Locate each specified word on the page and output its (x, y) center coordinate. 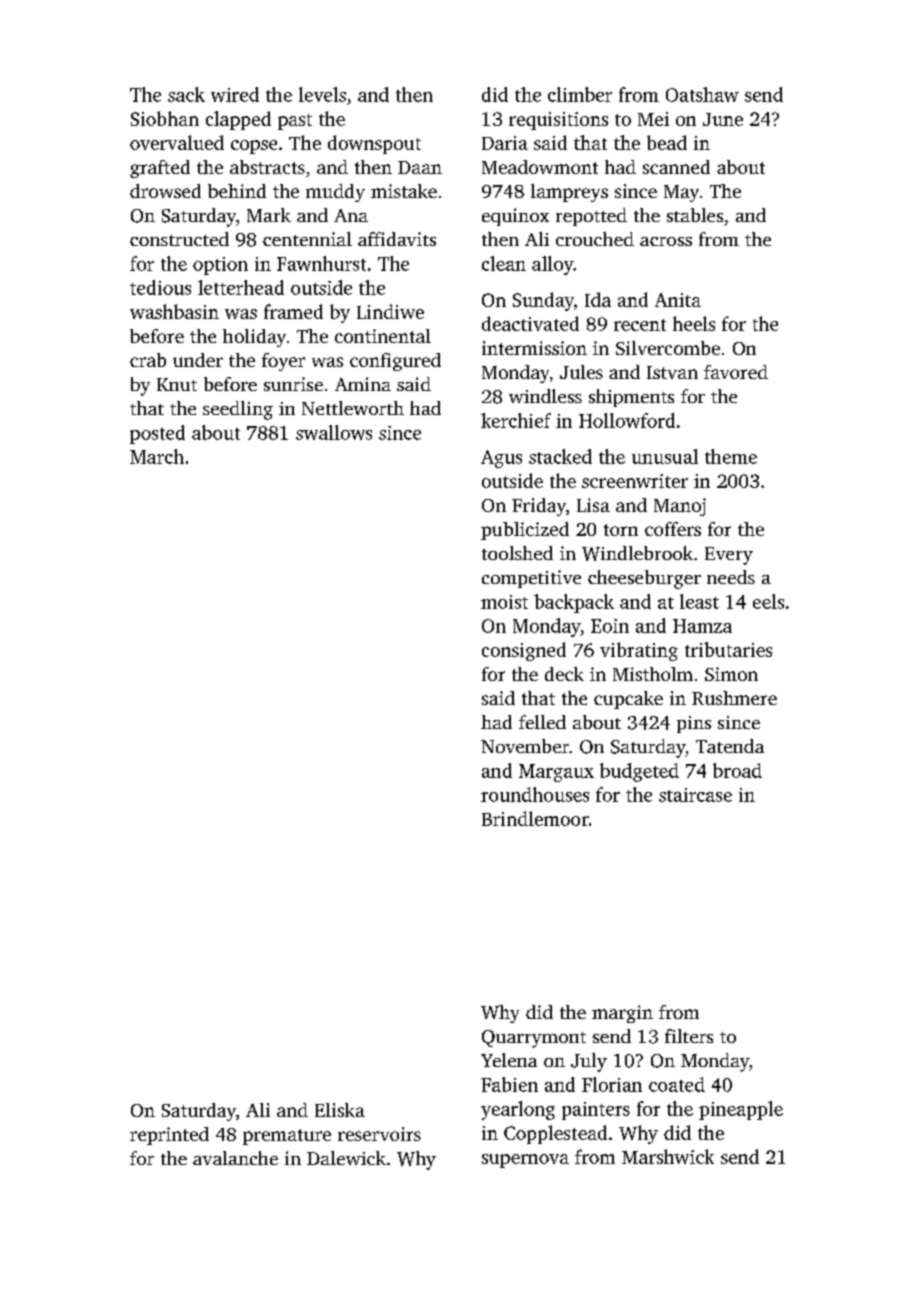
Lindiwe (390, 311)
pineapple (741, 1110)
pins (694, 724)
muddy (335, 193)
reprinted (169, 1136)
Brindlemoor (535, 818)
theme (731, 456)
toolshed (517, 553)
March (157, 456)
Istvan (672, 372)
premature (287, 1137)
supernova (525, 1161)
